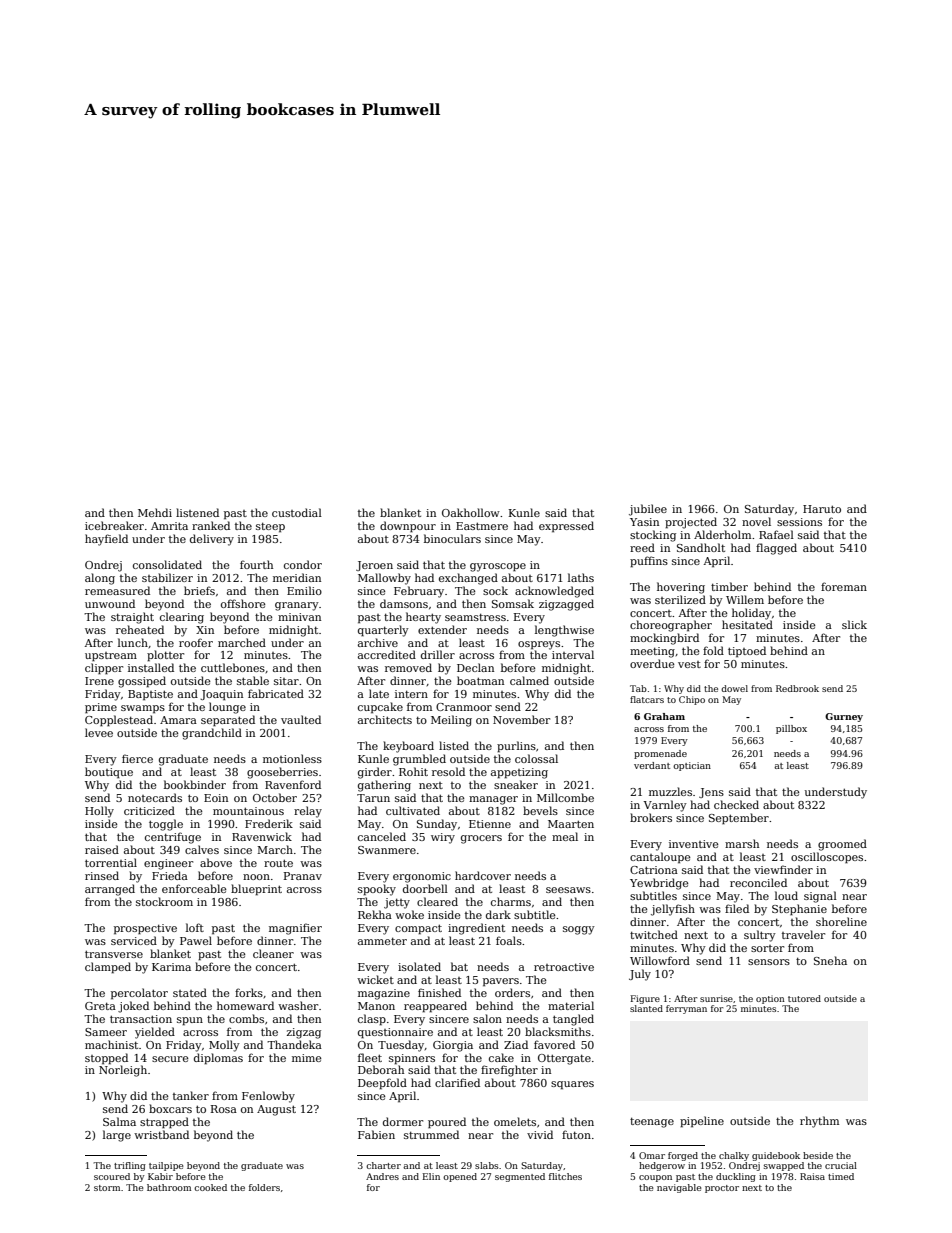 The image size is (952, 1233). What do you see at coordinates (256, 890) in the page?
I see `blueprint` at bounding box center [256, 890].
